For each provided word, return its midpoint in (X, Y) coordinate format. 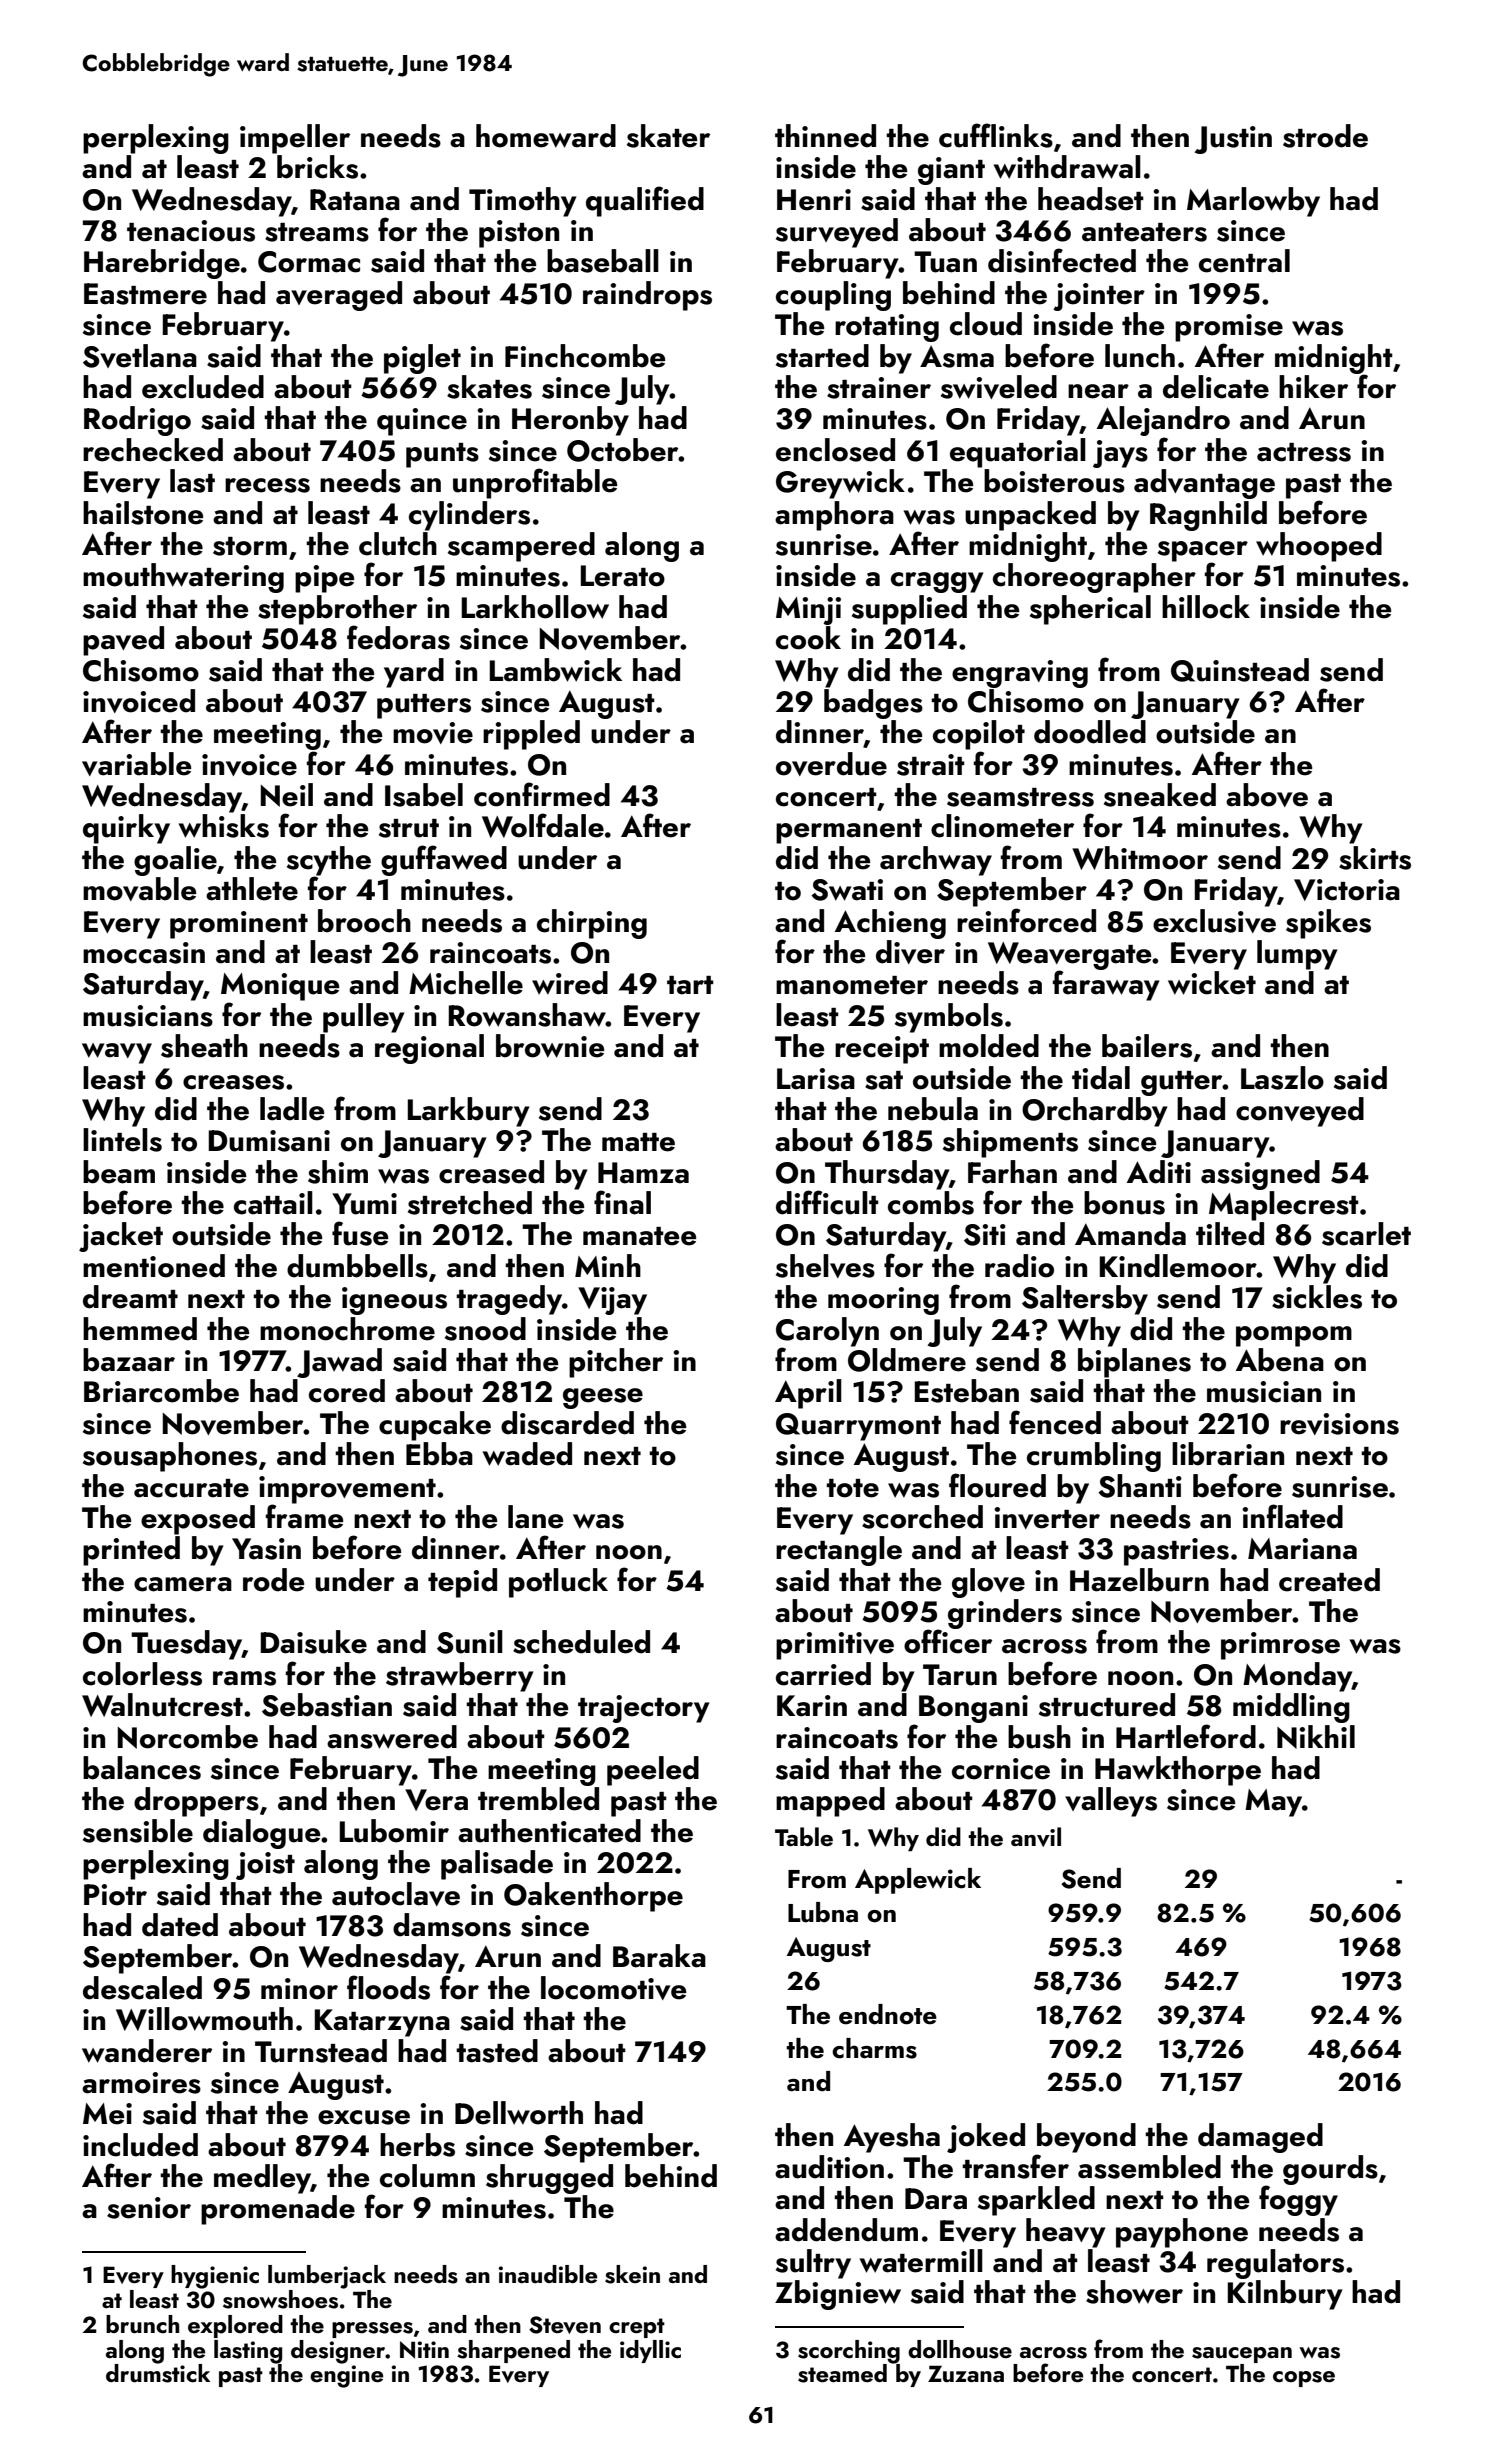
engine (346, 2376)
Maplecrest (1284, 1206)
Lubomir (394, 1831)
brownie (550, 1046)
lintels (122, 1140)
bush (1039, 1737)
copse (1304, 2379)
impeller (295, 139)
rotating (887, 328)
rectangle (839, 1551)
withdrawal (1067, 167)
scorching (849, 2352)
